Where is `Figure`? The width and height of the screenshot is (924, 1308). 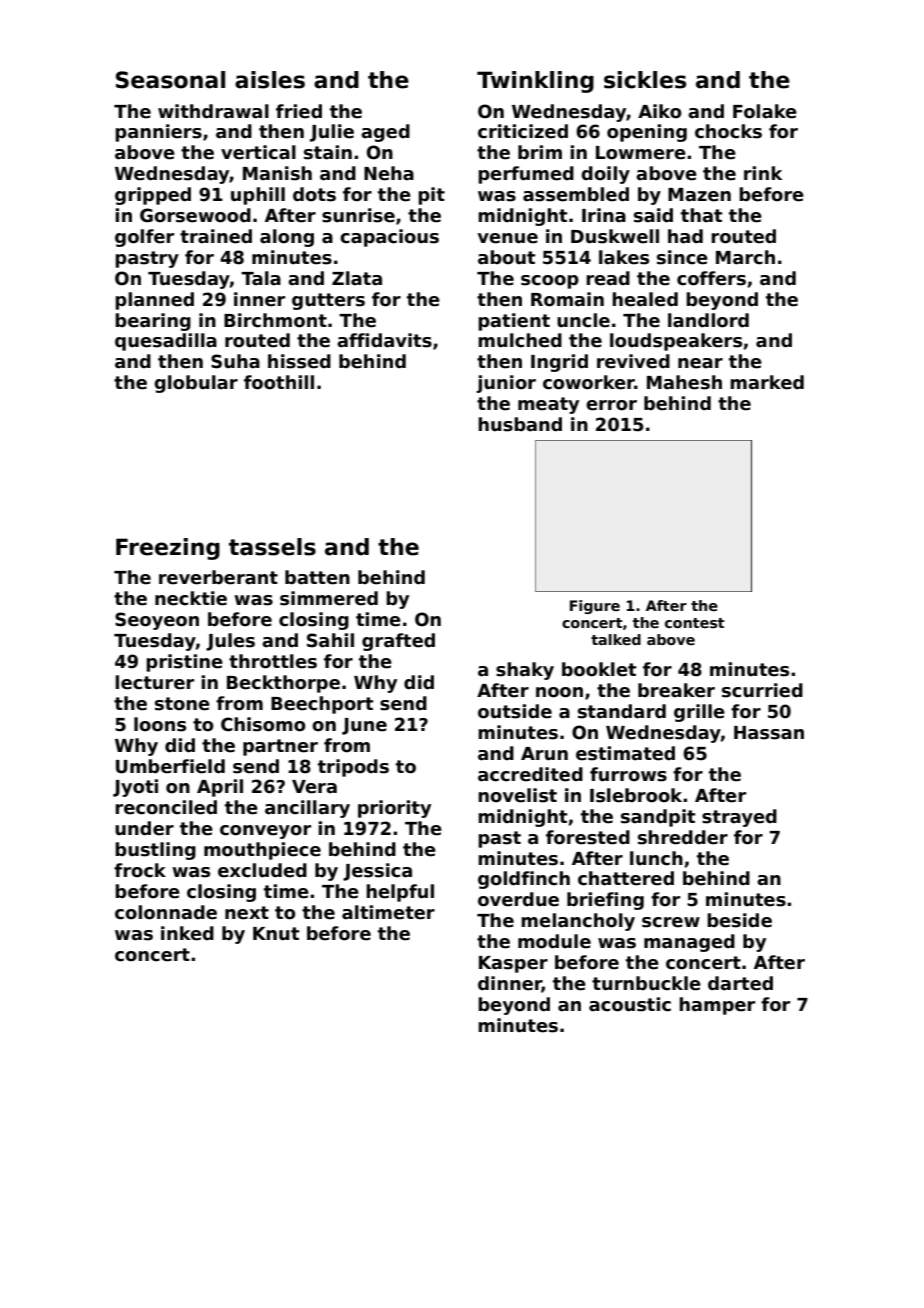 Figure is located at coordinates (595, 607).
